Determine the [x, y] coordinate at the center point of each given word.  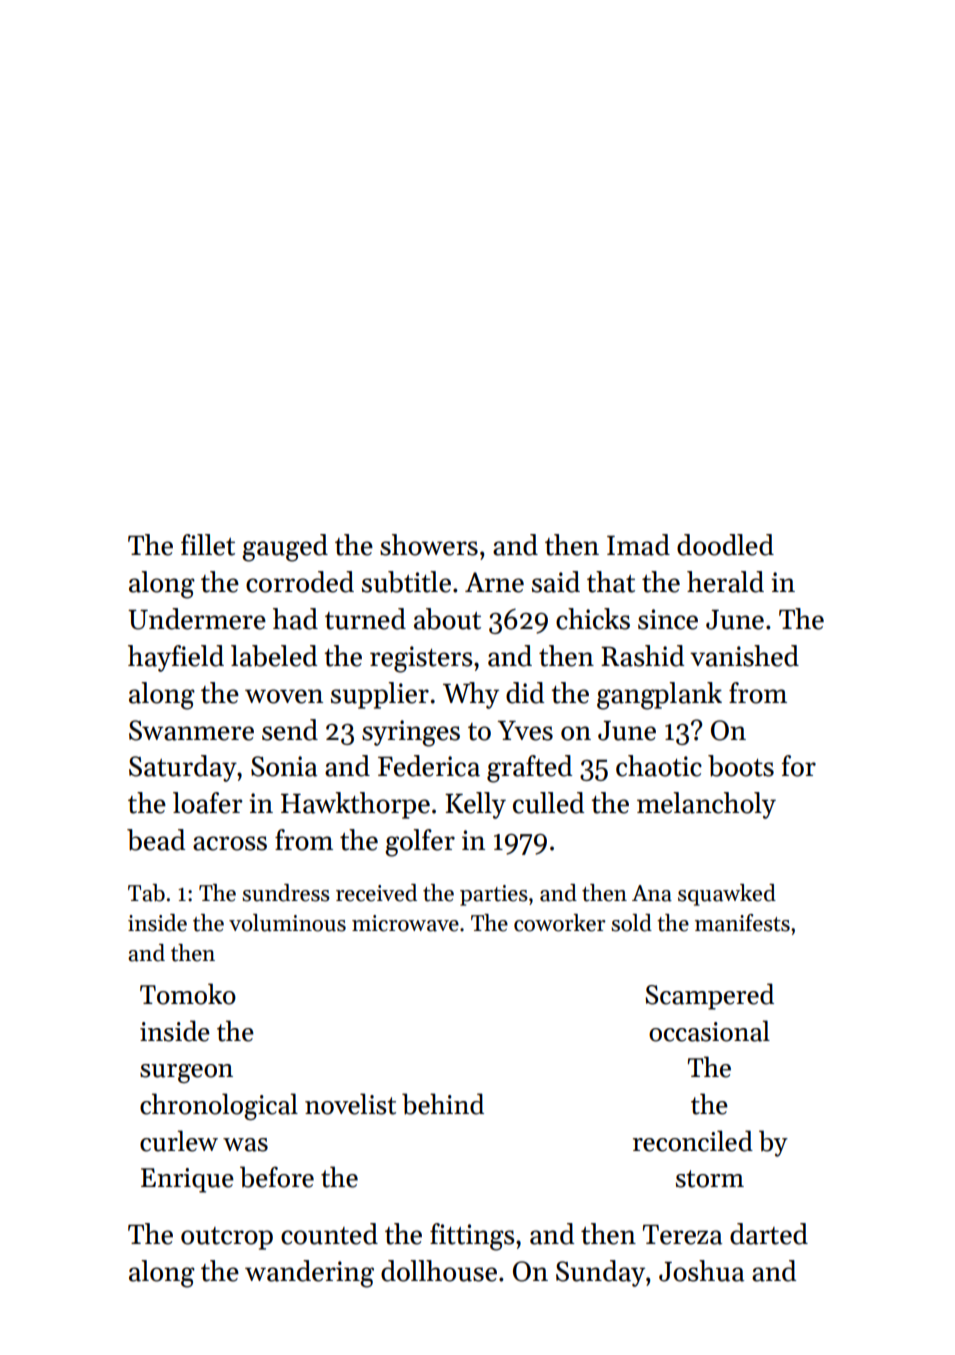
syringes [411, 733]
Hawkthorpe [355, 805]
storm [710, 1179]
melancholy [706, 805]
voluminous [287, 923]
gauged [285, 548]
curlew [179, 1141]
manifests [742, 923]
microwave [405, 923]
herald [725, 582]
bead [156, 840]
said [556, 582]
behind [443, 1104]
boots [741, 766]
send [290, 730]
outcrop [227, 1238]
